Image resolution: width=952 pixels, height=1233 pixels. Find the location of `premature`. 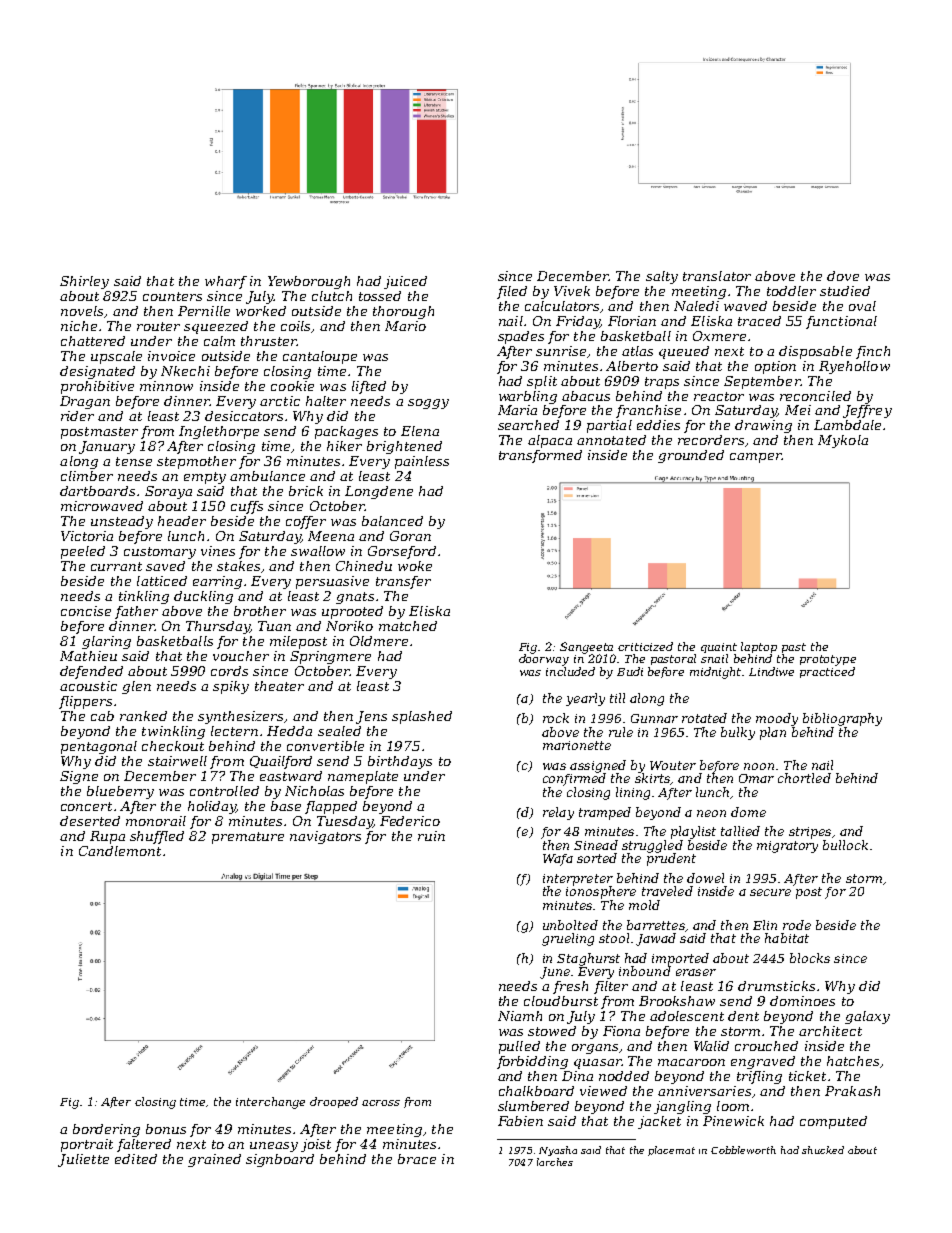

premature is located at coordinates (248, 838).
